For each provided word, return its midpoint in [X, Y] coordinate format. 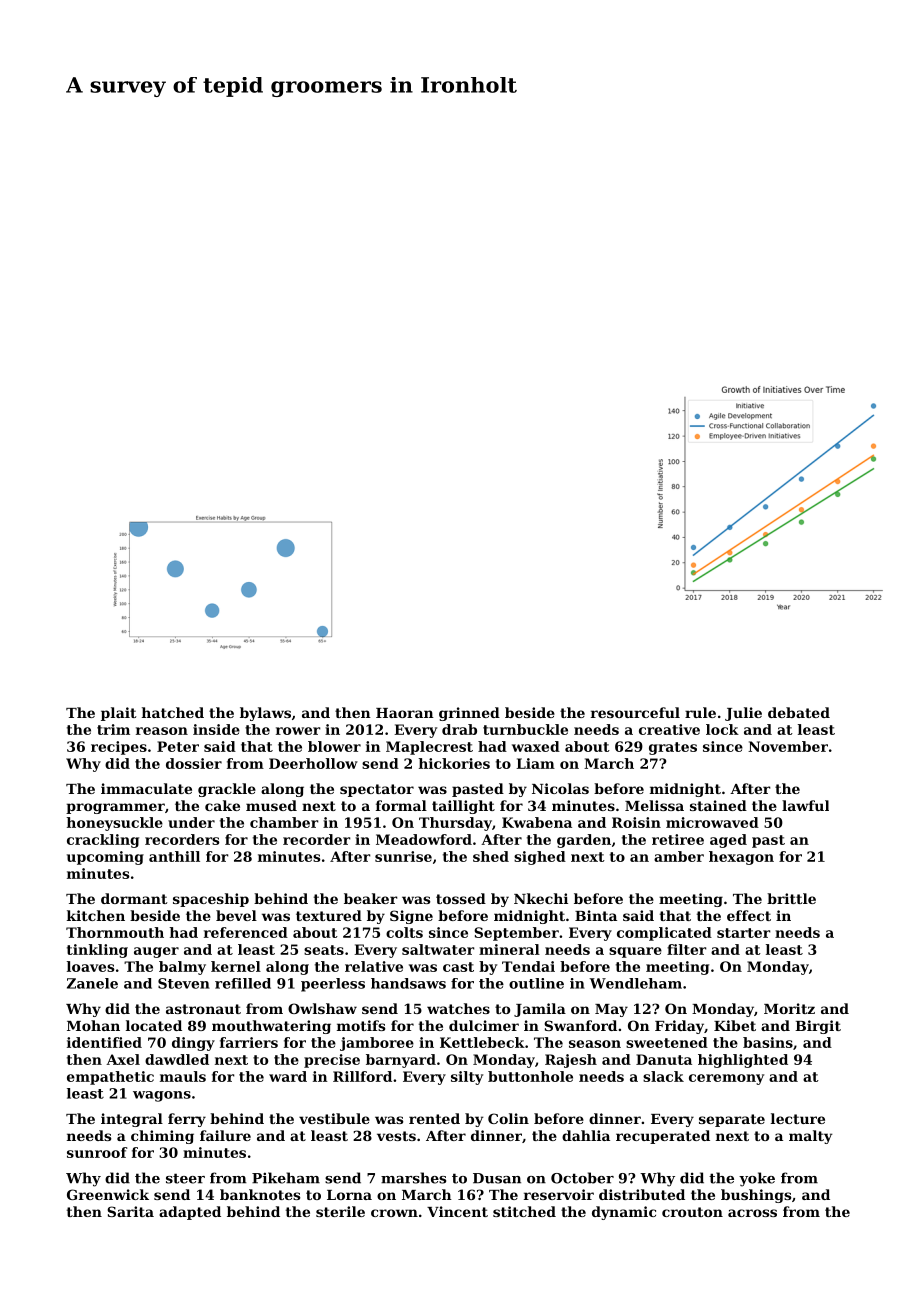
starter [744, 933]
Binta [596, 915]
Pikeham [286, 1178]
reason [162, 731]
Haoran [405, 713]
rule [700, 712]
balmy [182, 968]
